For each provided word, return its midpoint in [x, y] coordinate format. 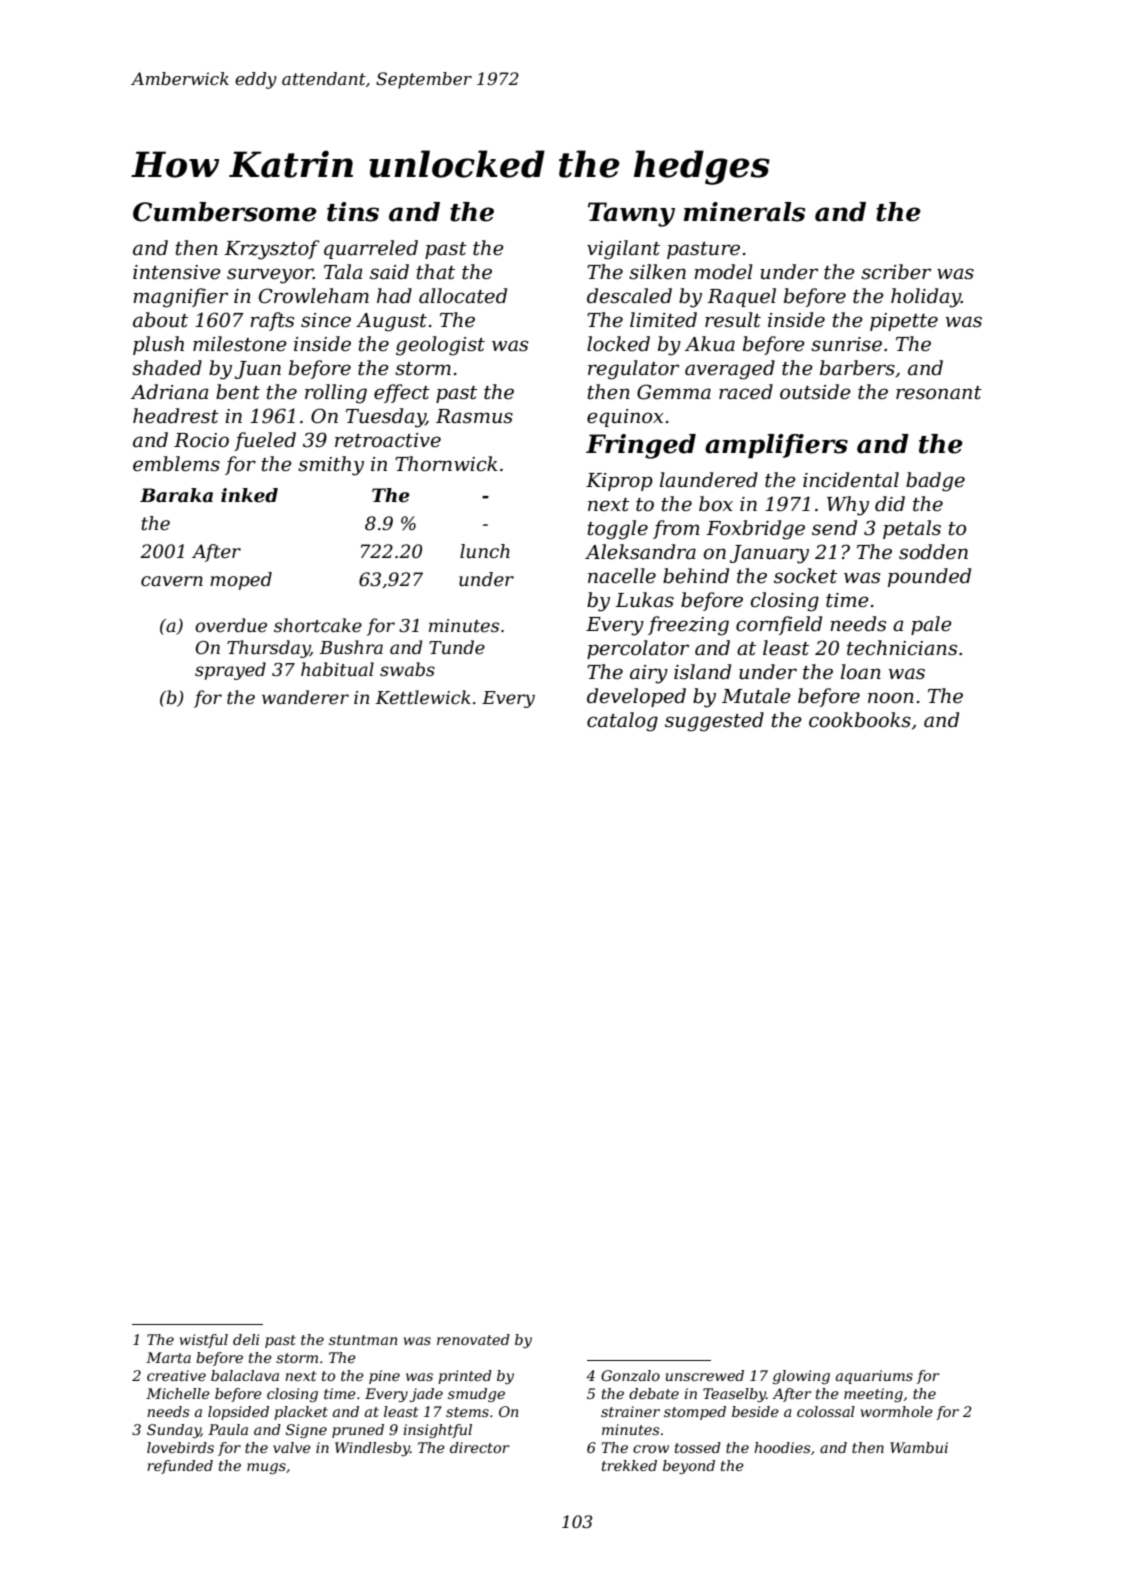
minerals [744, 212]
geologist [440, 346]
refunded [180, 1467]
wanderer [305, 697]
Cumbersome [225, 212]
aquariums [874, 1377]
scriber [896, 272]
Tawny [631, 214]
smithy [331, 466]
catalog [622, 722]
